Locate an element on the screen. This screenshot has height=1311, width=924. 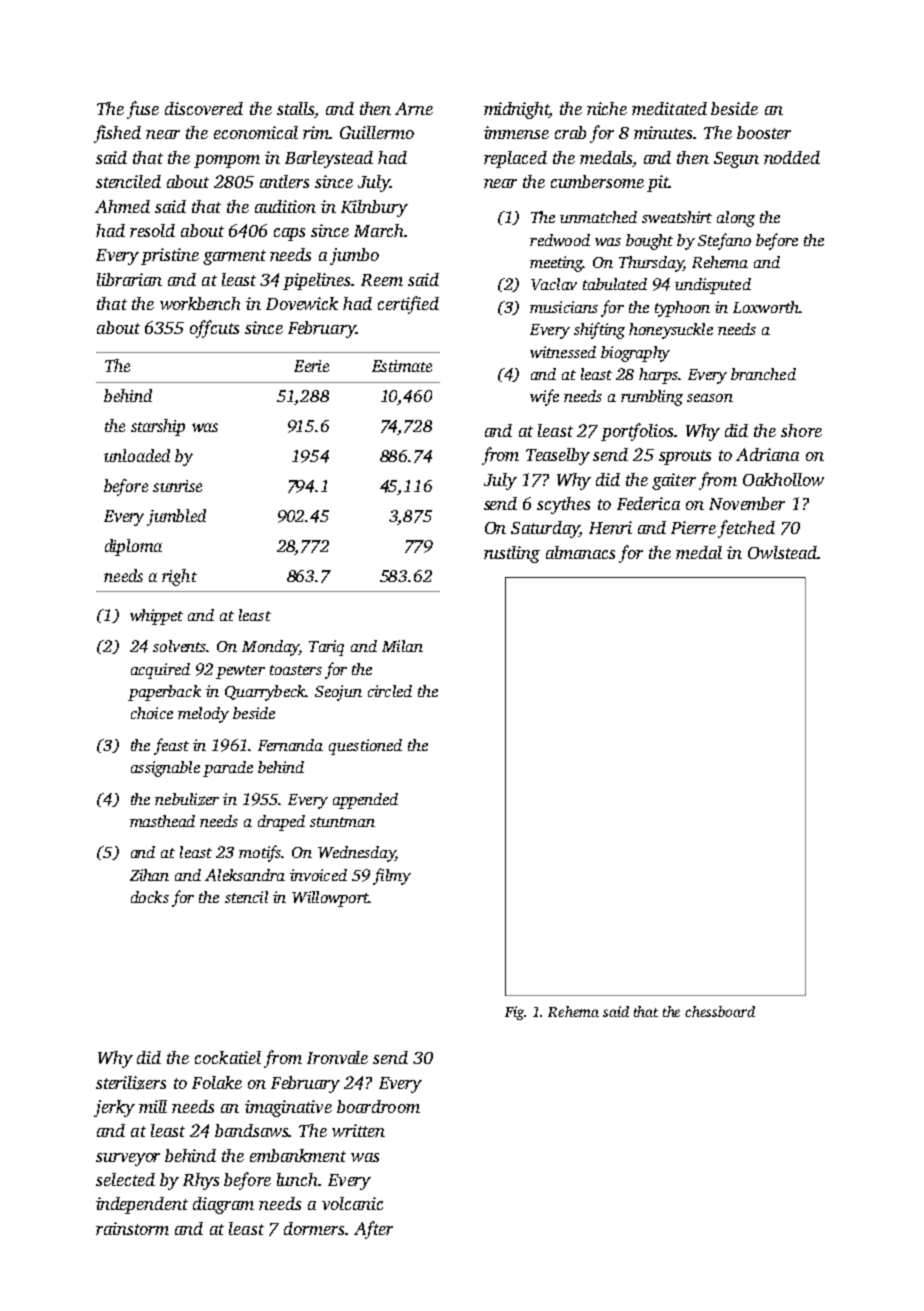
Fig is located at coordinates (514, 1013).
